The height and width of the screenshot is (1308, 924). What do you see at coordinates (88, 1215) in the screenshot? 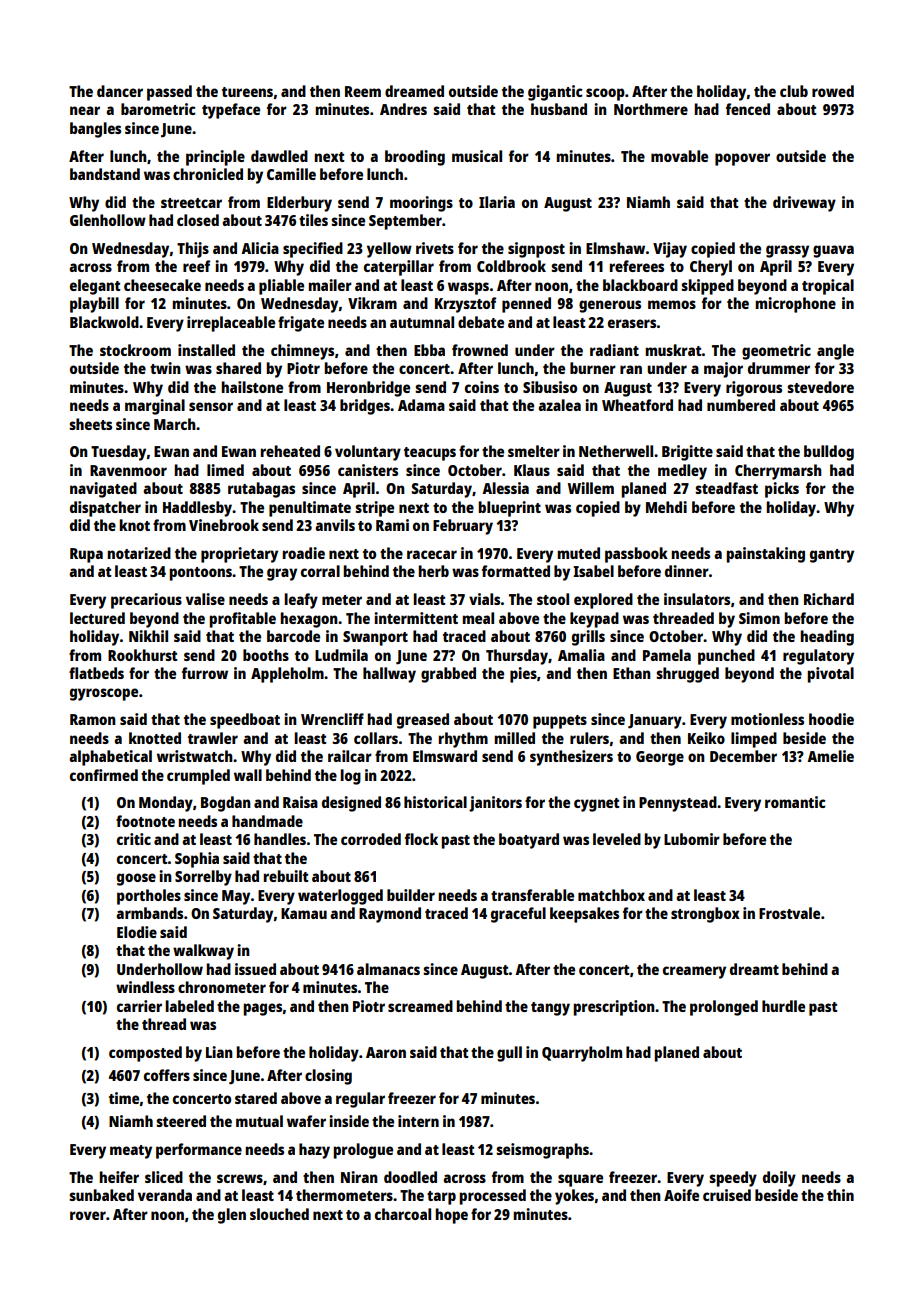
I see `rover` at bounding box center [88, 1215].
